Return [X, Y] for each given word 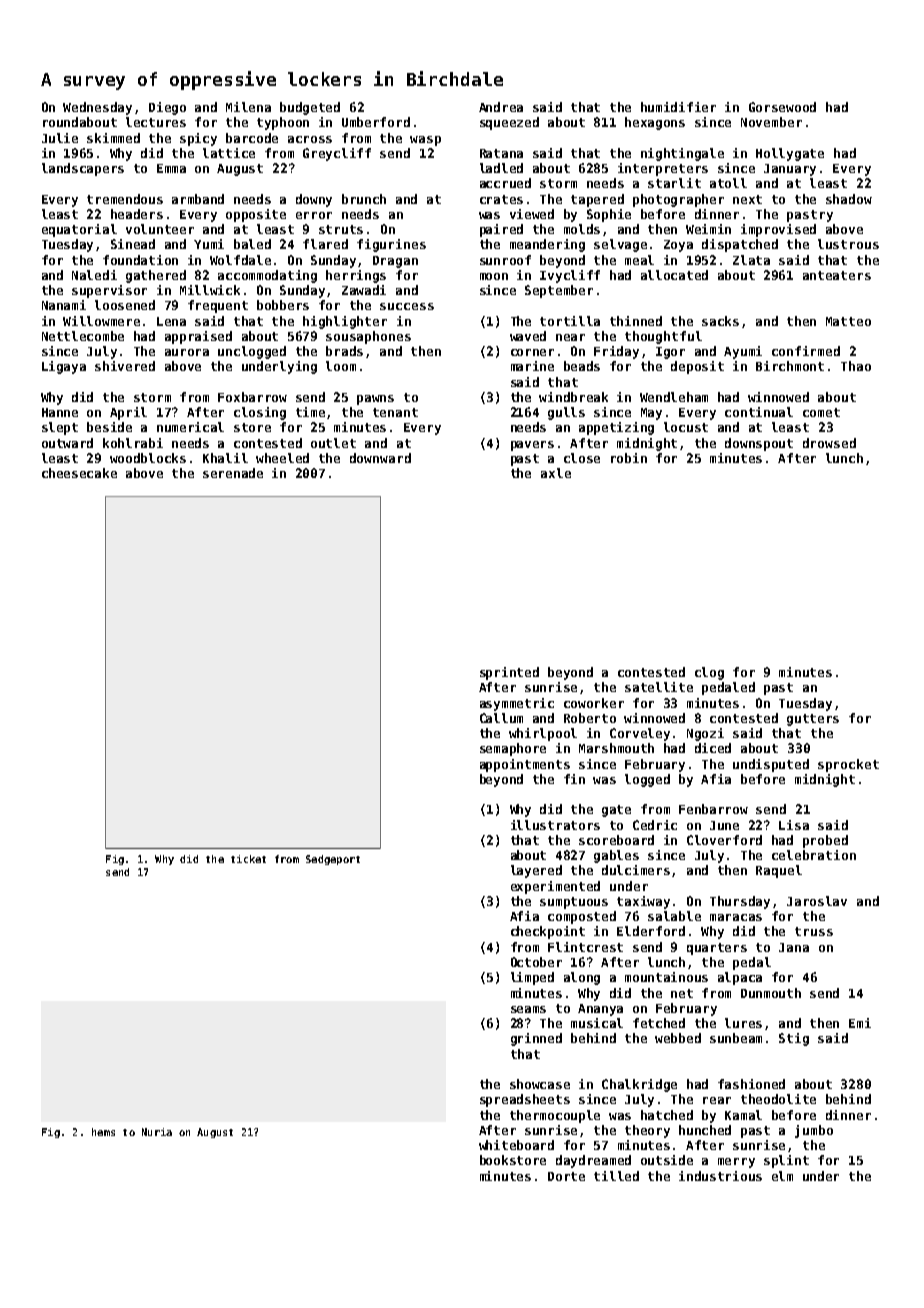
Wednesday [97, 108]
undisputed [771, 765]
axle [556, 473]
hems [103, 1132]
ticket [248, 859]
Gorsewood [782, 107]
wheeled [282, 458]
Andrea [501, 107]
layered [536, 871]
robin [629, 458]
